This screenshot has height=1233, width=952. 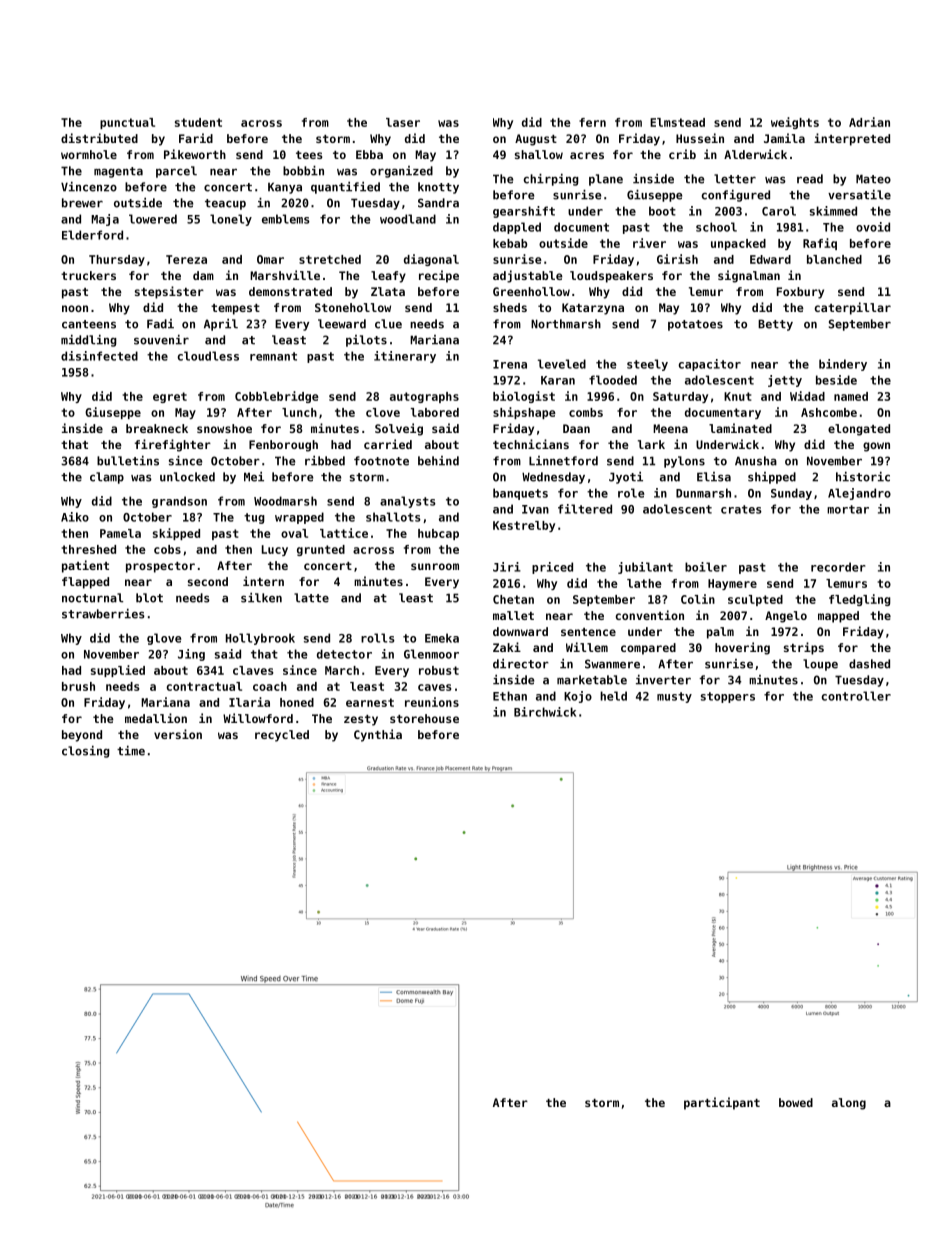 I want to click on participant, so click(x=722, y=1103).
